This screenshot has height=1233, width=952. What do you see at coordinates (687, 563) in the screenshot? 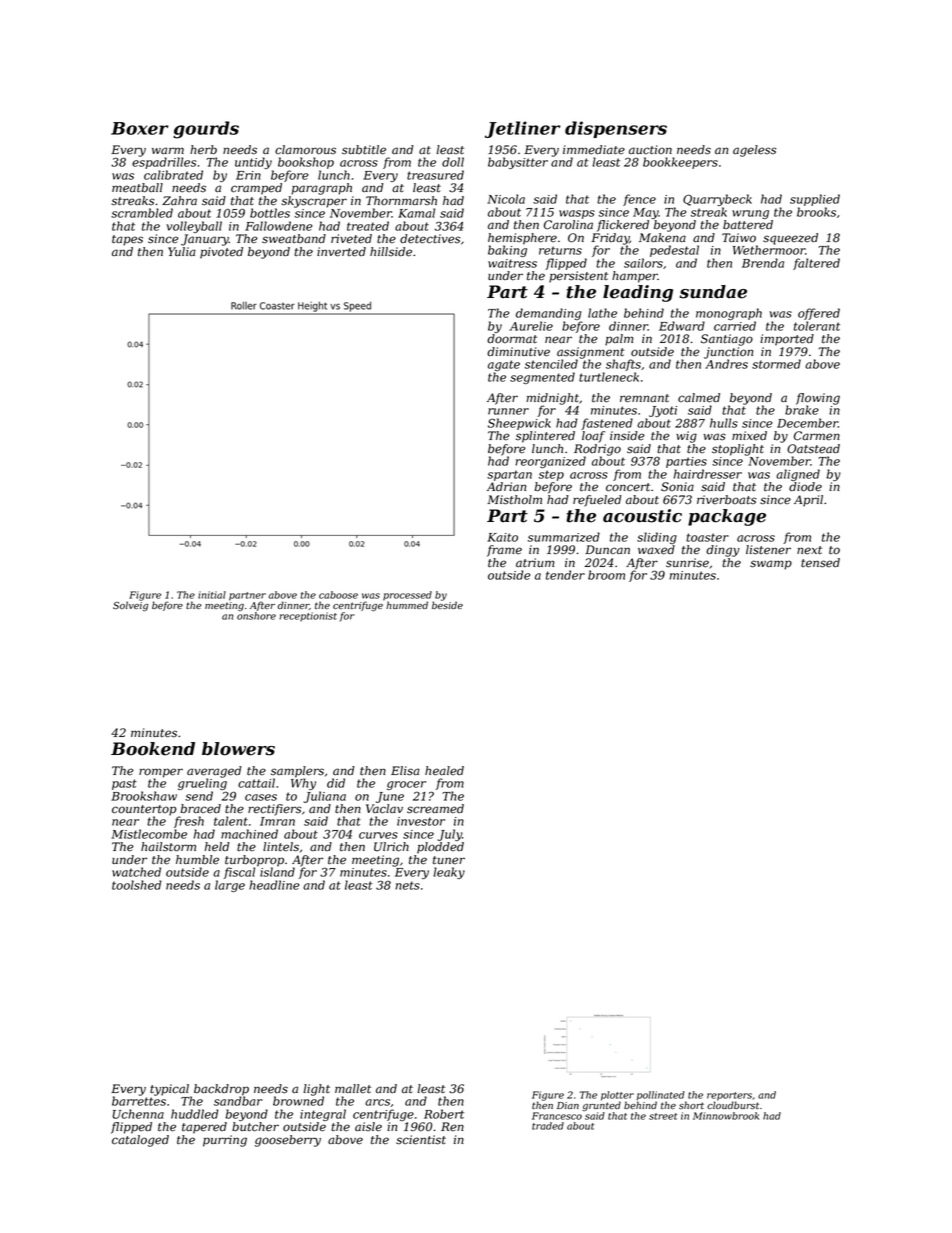
I see `sunrise` at bounding box center [687, 563].
